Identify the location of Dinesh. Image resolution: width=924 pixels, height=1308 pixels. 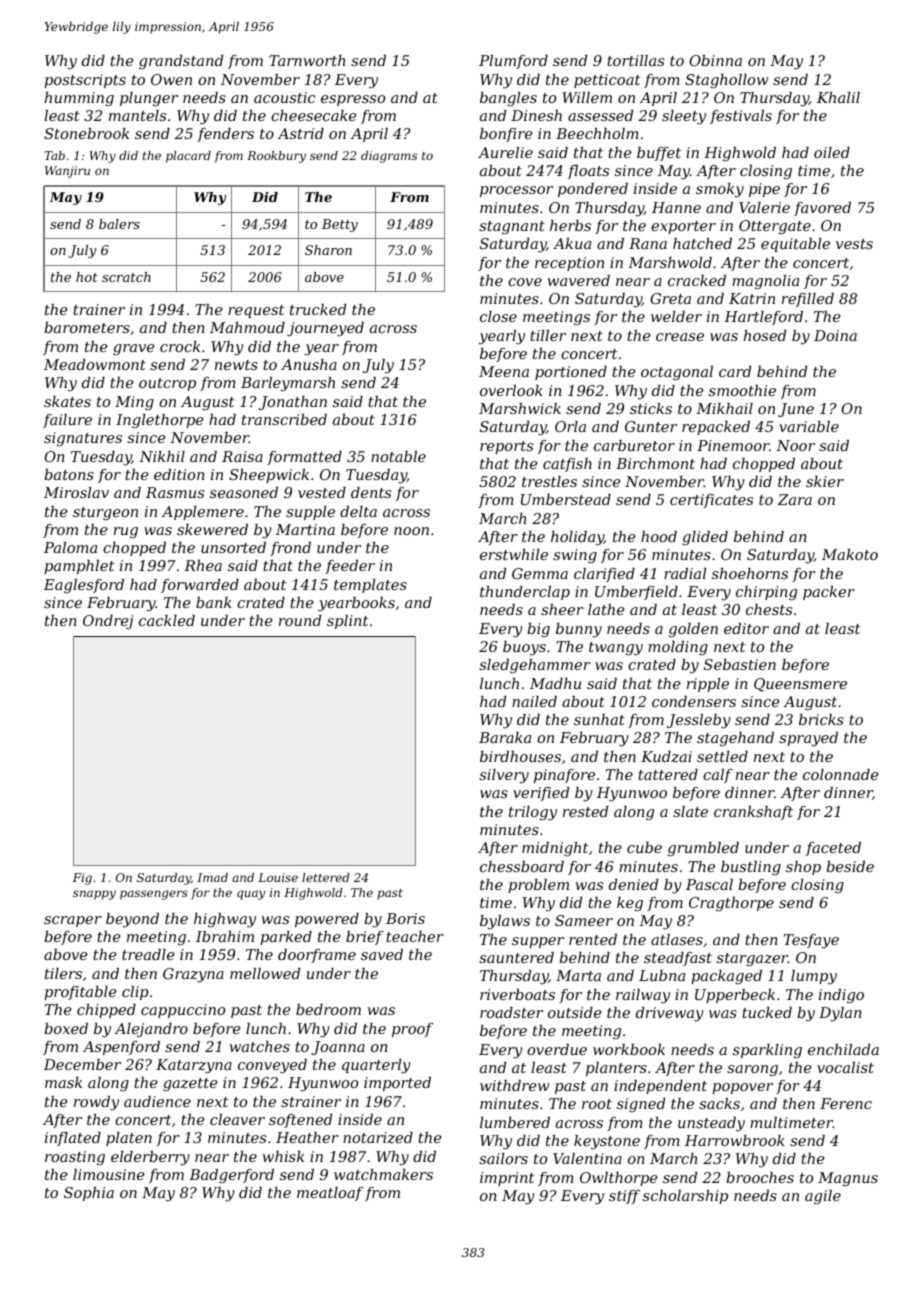
(536, 115).
